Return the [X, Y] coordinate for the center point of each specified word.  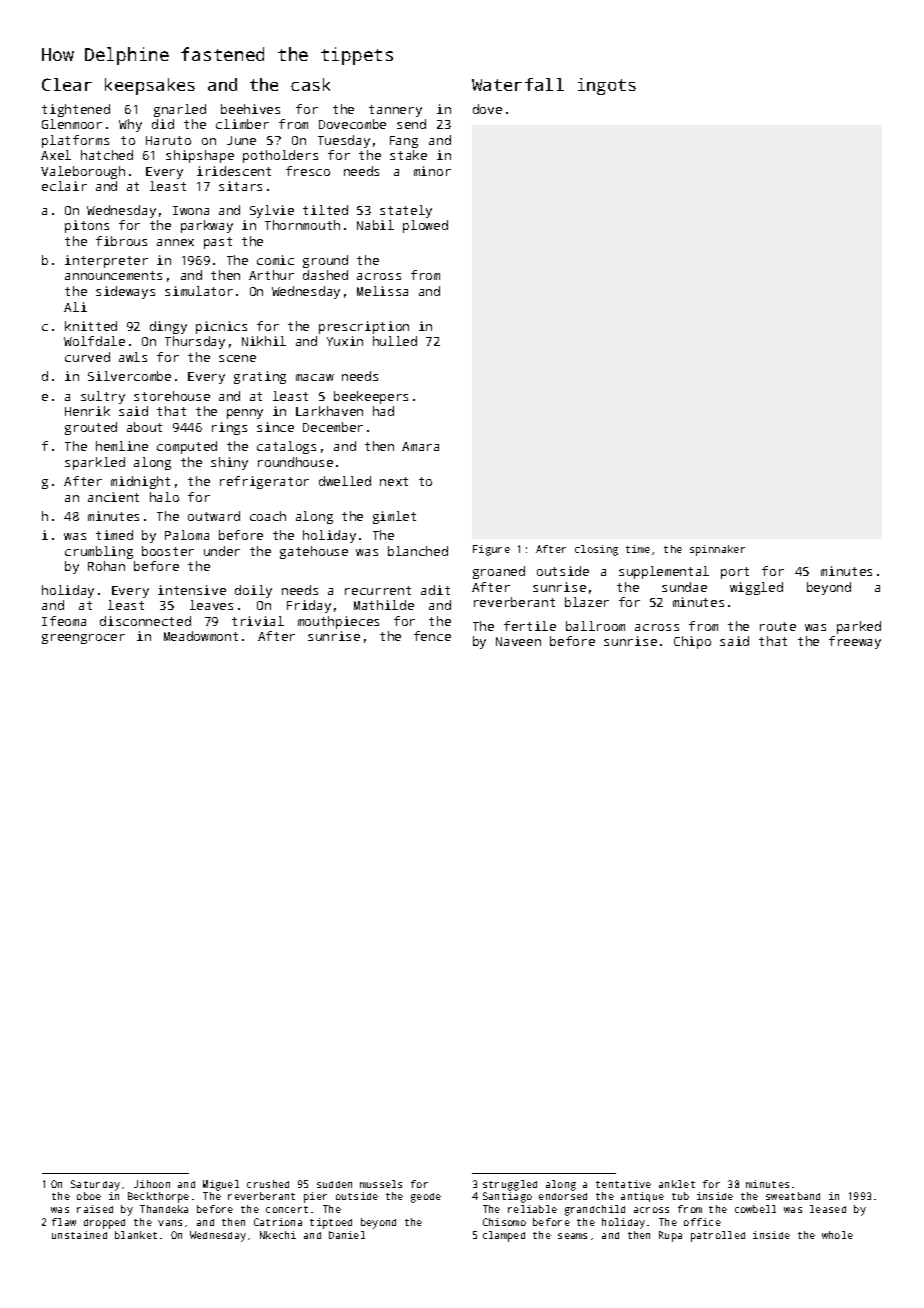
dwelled [345, 481]
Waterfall [518, 84]
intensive [192, 590]
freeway [855, 642]
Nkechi [278, 1235]
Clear [67, 84]
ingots [607, 86]
